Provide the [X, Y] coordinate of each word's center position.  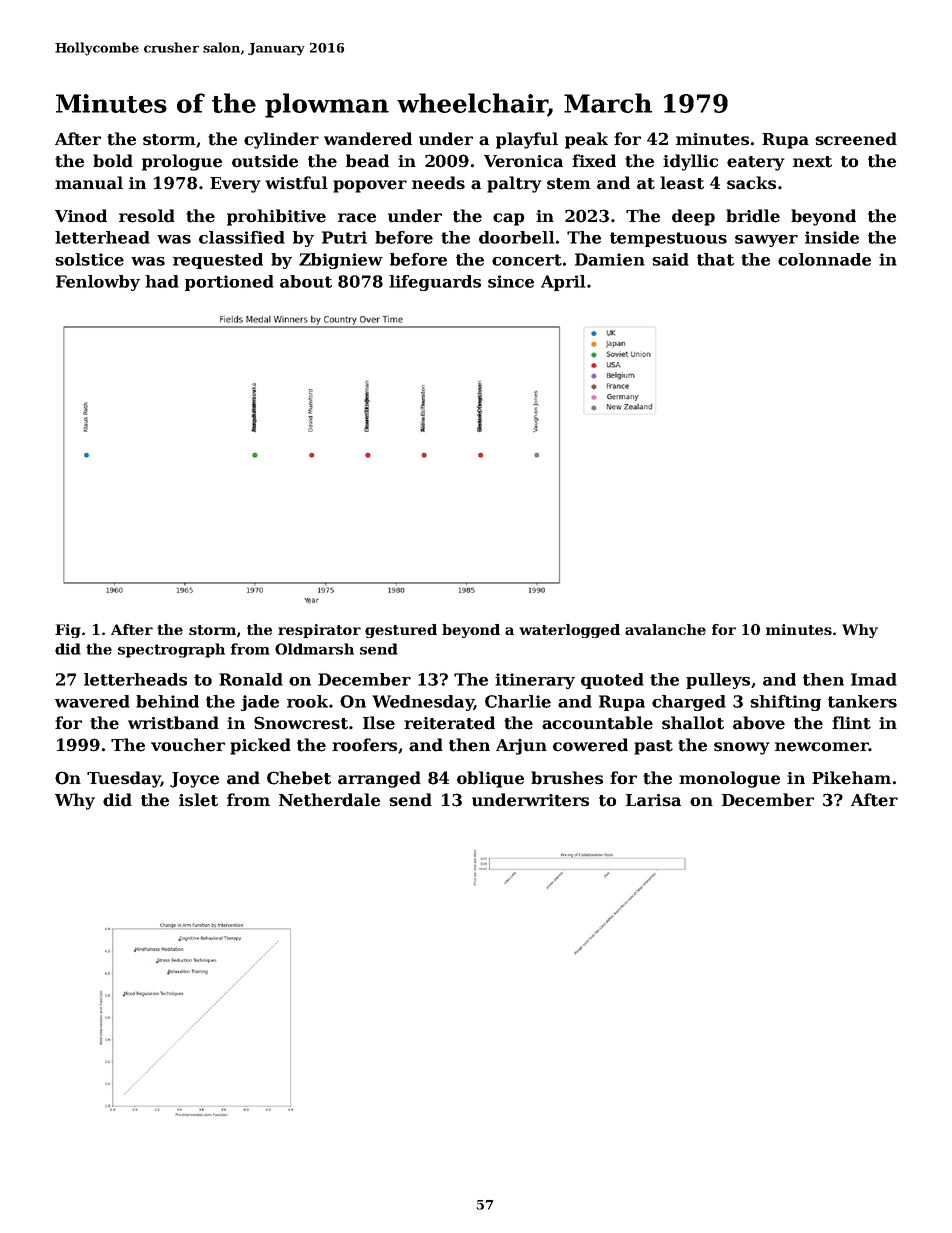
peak [586, 140]
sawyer [766, 241]
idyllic [690, 162]
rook [307, 701]
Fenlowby [98, 283]
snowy [742, 748]
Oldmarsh [314, 649]
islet [198, 800]
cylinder [281, 140]
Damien [610, 259]
